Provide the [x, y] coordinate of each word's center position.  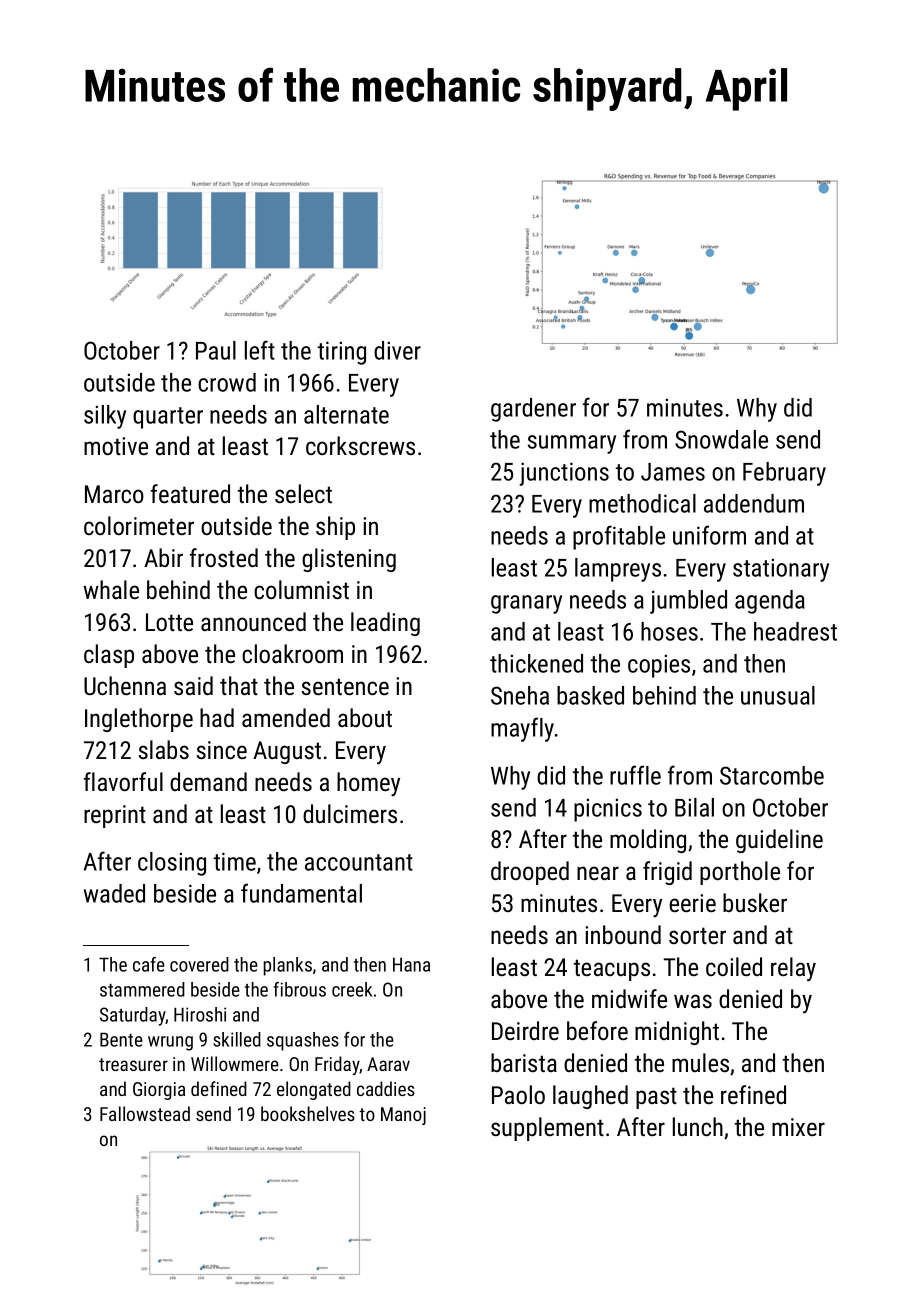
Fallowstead [145, 1113]
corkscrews [360, 445]
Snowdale [721, 439]
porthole [740, 873]
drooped [530, 873]
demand [208, 781]
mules [700, 1062]
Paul [216, 350]
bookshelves [308, 1113]
